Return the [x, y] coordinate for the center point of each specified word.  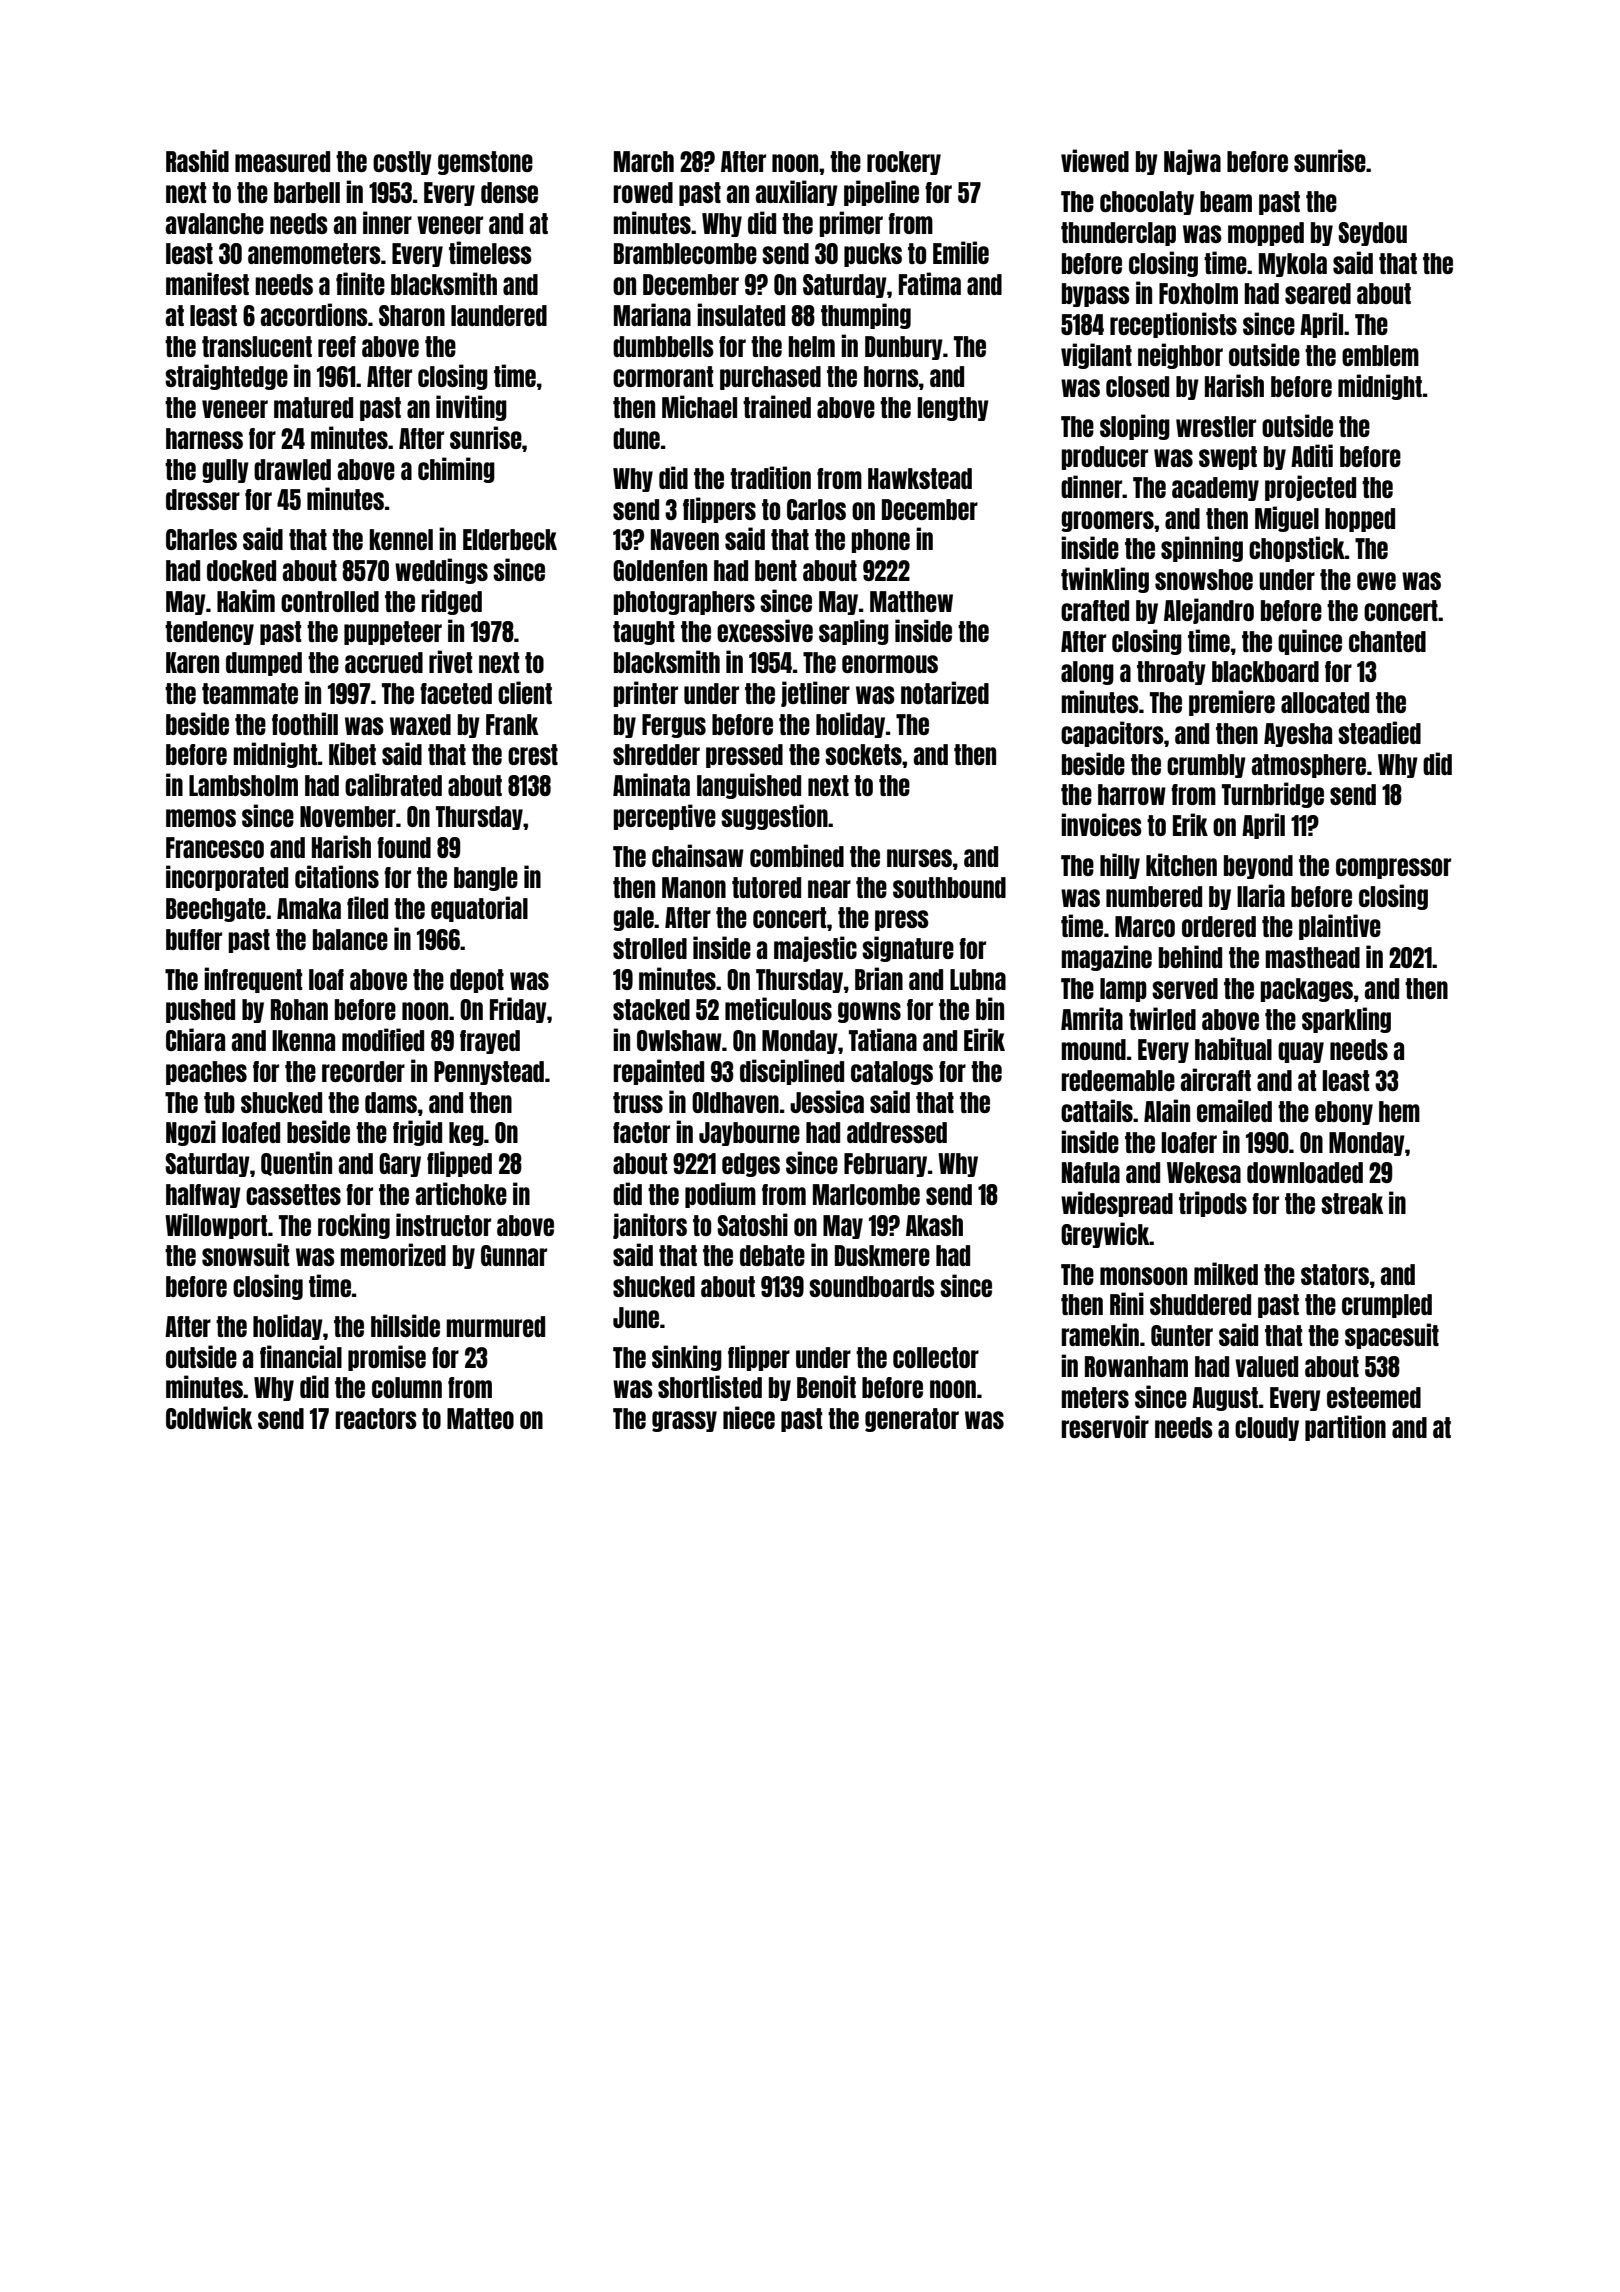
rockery [904, 163]
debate [772, 1255]
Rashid [197, 160]
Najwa [1192, 162]
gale [633, 919]
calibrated [393, 784]
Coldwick [209, 1417]
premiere [1232, 703]
